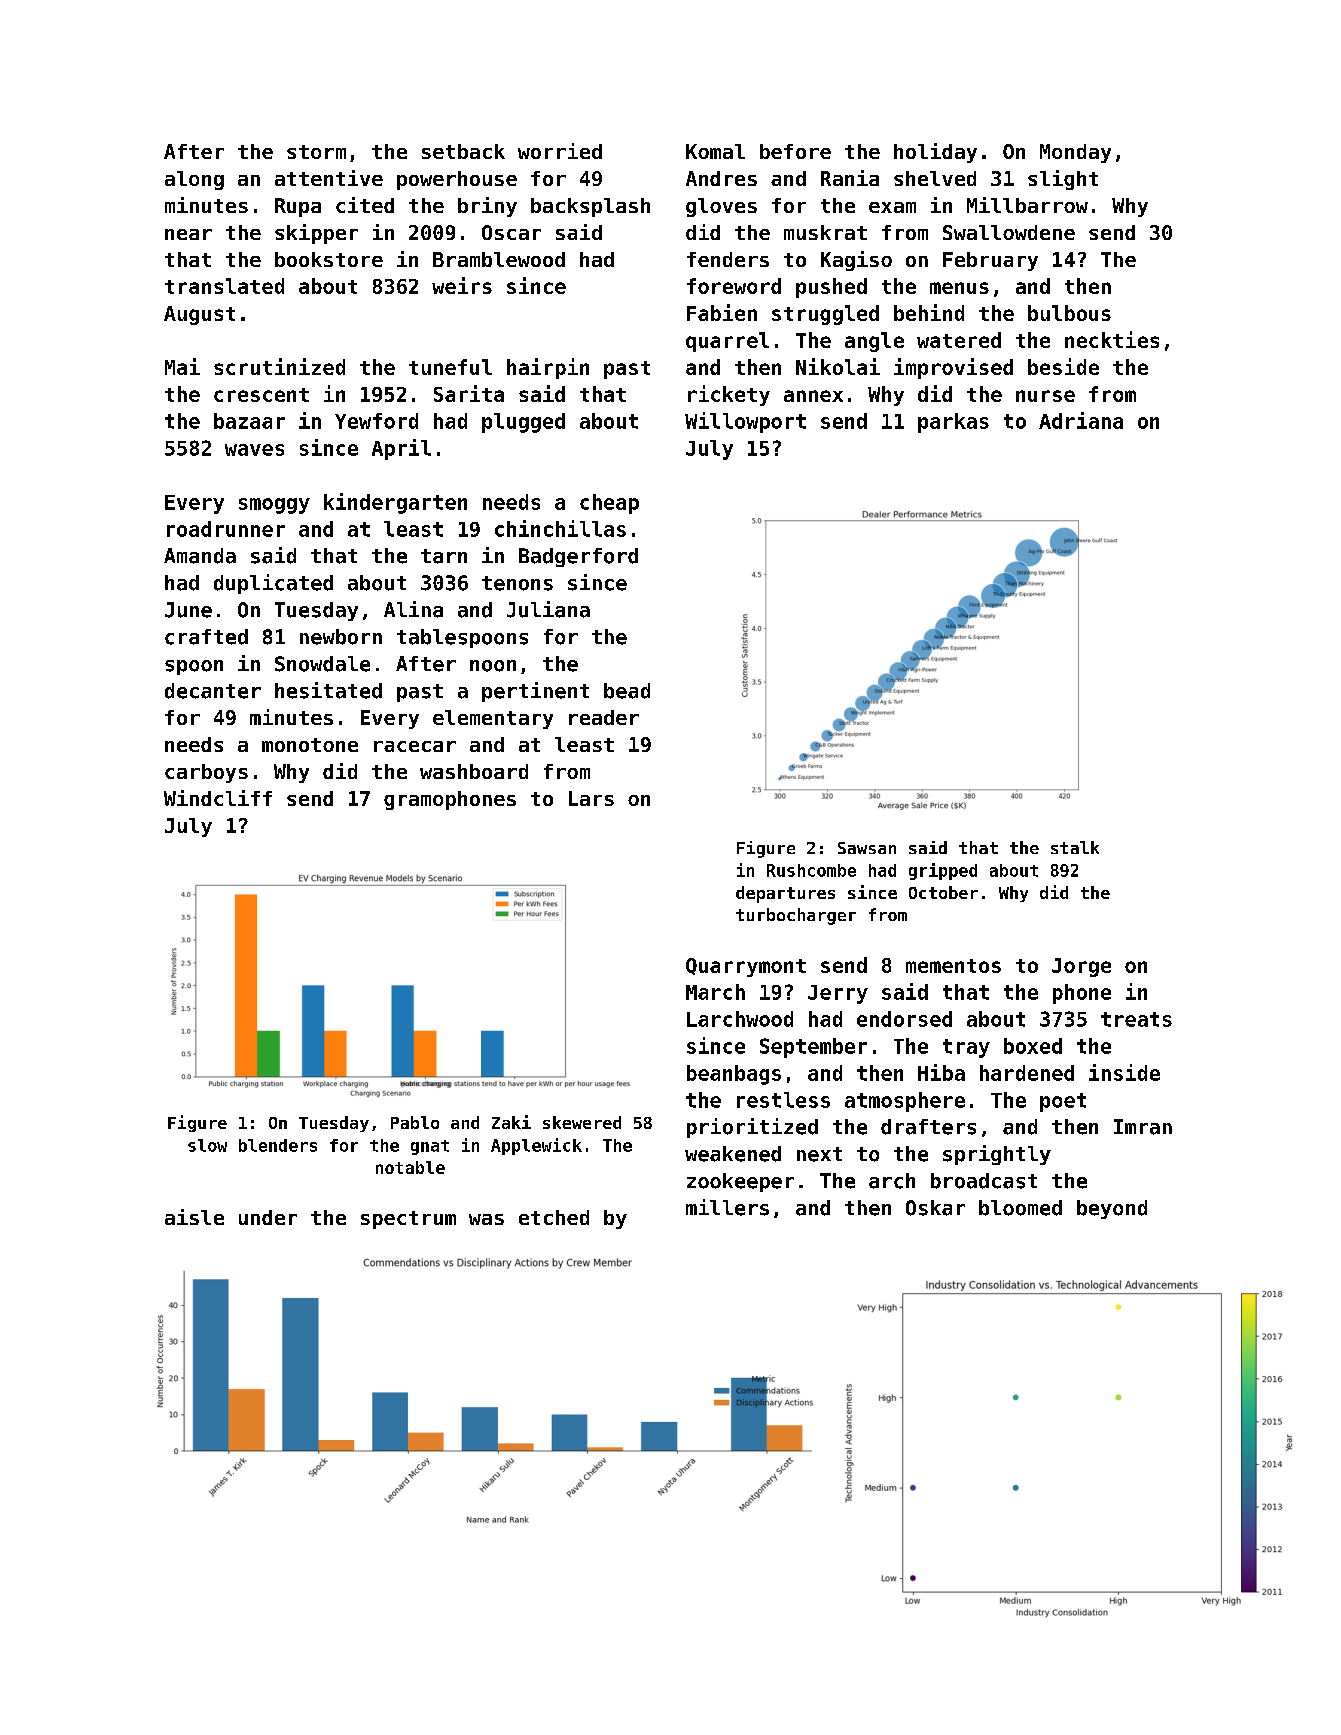 This document has height=1735, width=1341. I want to click on Windcliff, so click(218, 798).
